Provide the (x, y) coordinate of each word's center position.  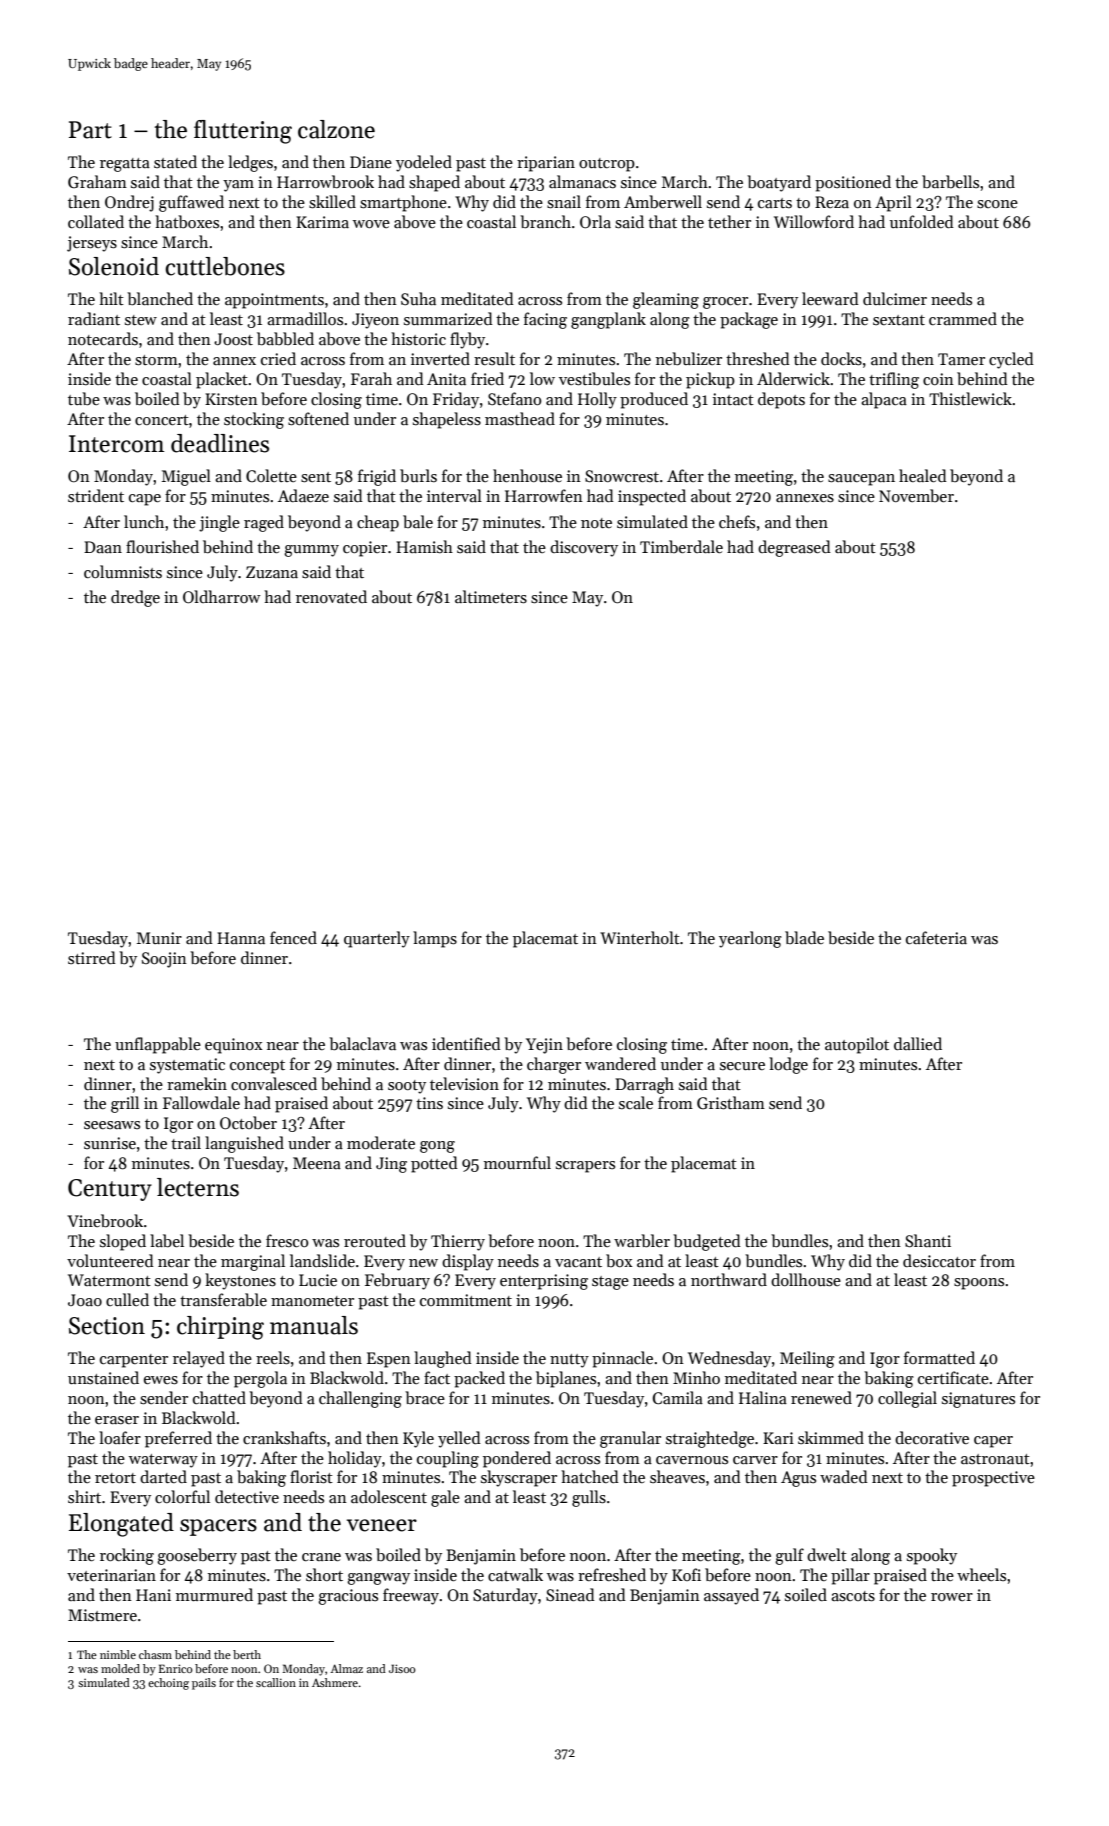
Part (90, 130)
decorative (932, 1437)
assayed (731, 1596)
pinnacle (622, 1359)
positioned (853, 183)
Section (107, 1326)
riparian (546, 164)
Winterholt (640, 937)
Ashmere (335, 1682)
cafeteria (936, 937)
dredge (135, 598)
